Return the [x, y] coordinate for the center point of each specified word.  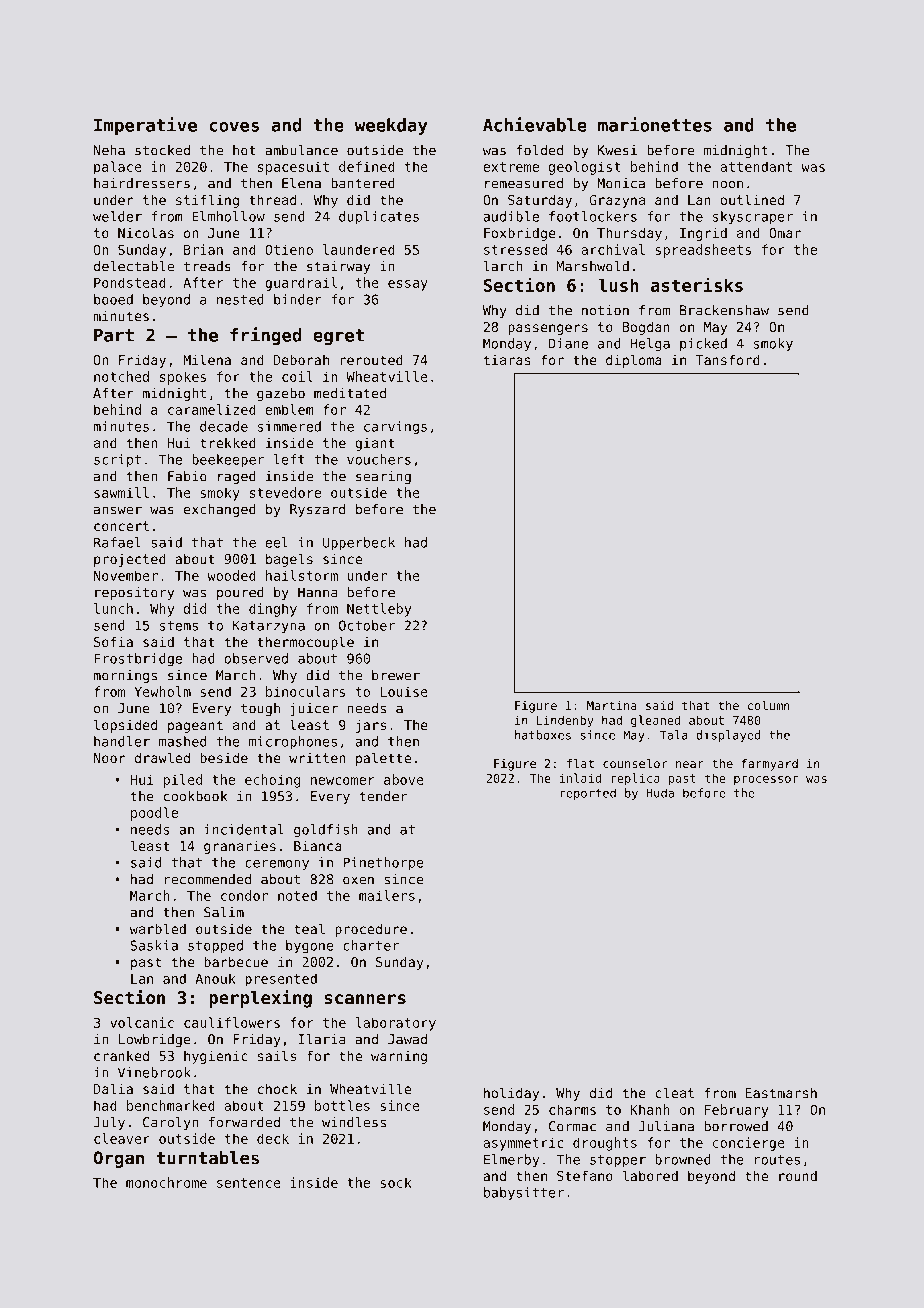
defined [367, 166]
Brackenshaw [724, 310]
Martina [612, 705]
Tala [674, 735]
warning [399, 1057]
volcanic [142, 1022]
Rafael [117, 542]
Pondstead [130, 282]
